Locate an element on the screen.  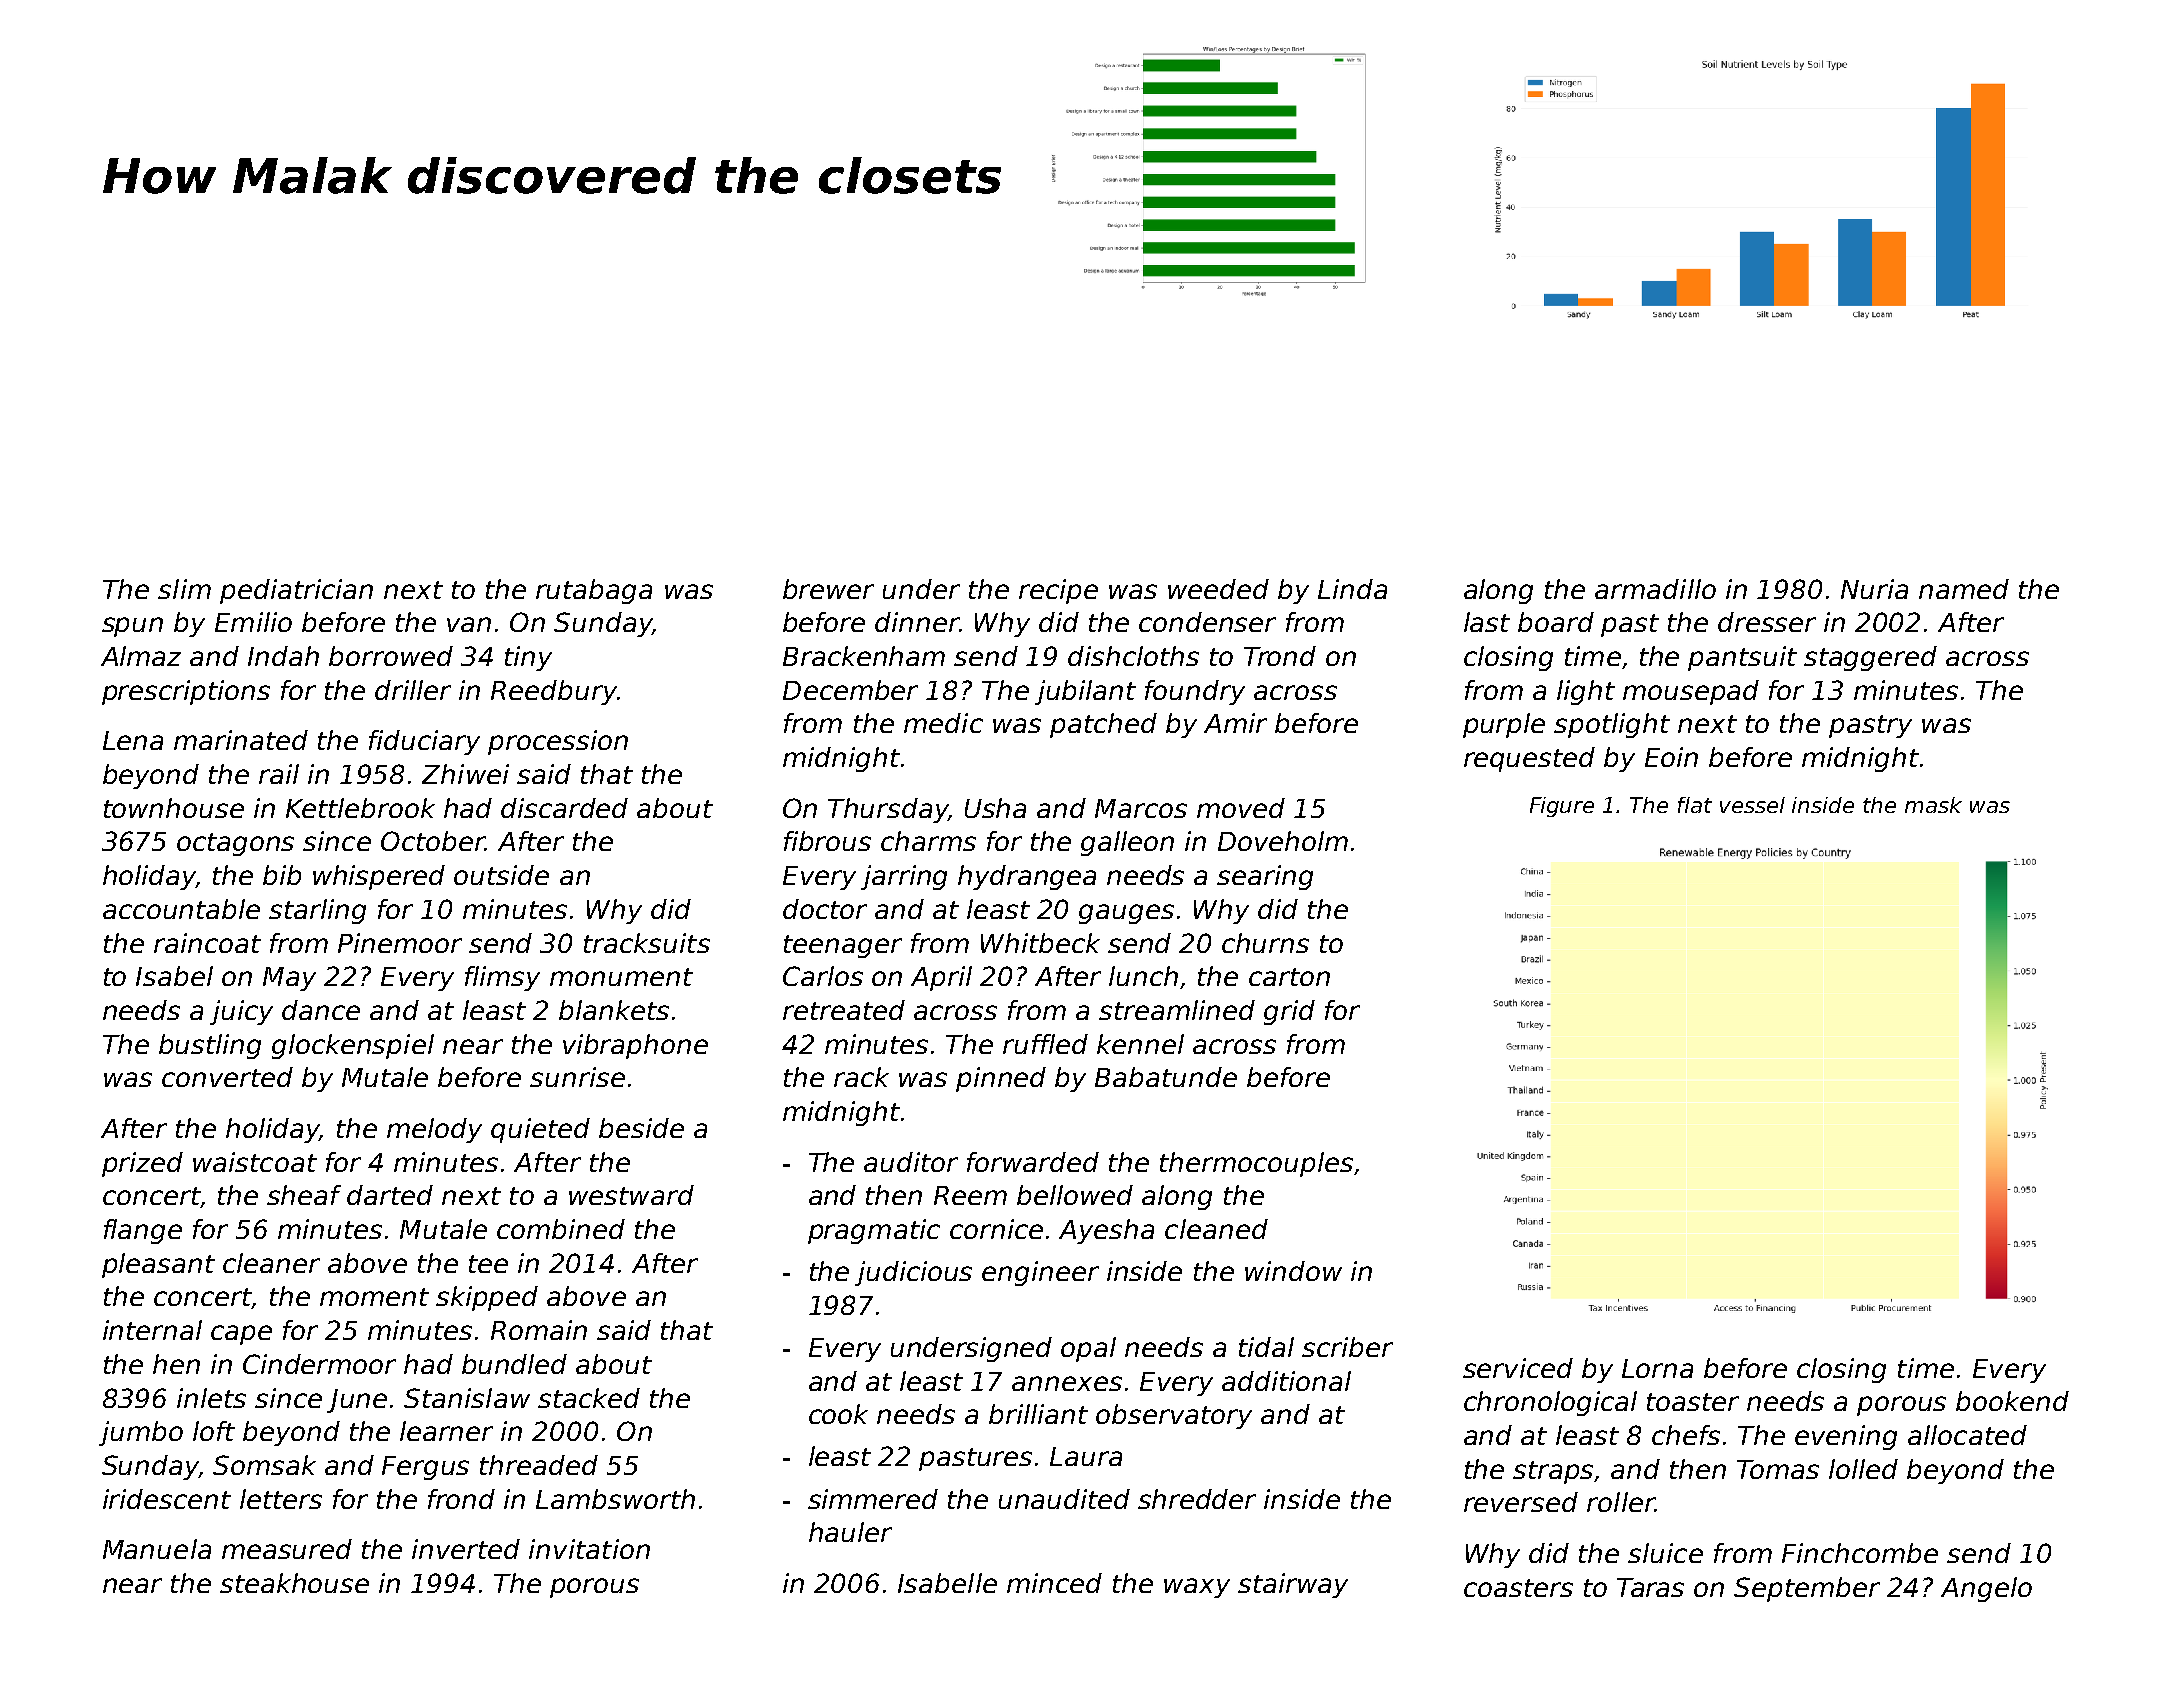
hydrangea is located at coordinates (1027, 877).
